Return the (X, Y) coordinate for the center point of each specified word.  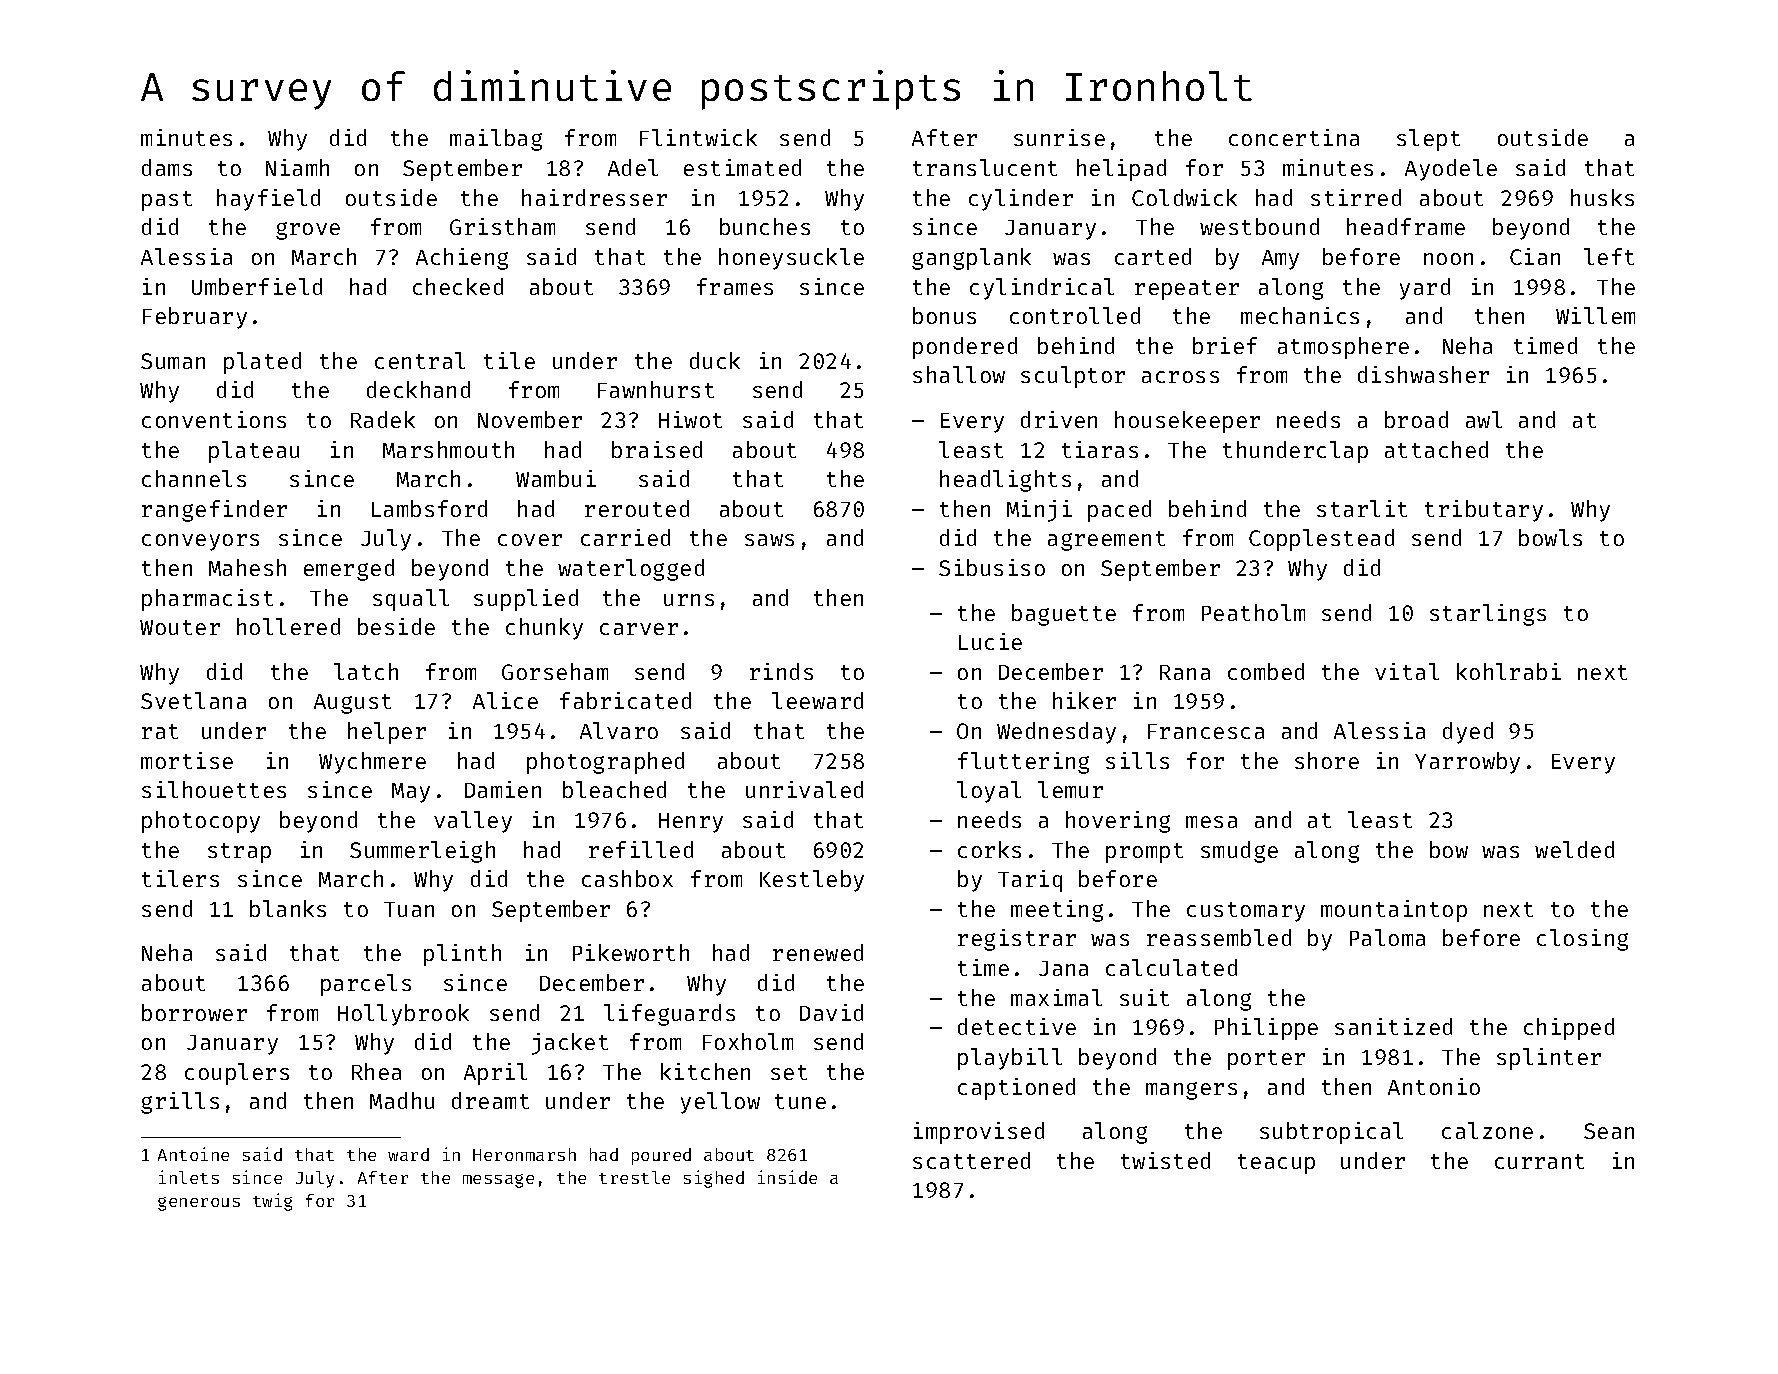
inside (787, 1177)
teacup (1276, 1164)
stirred (1356, 197)
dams (167, 167)
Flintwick (698, 137)
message (498, 1181)
